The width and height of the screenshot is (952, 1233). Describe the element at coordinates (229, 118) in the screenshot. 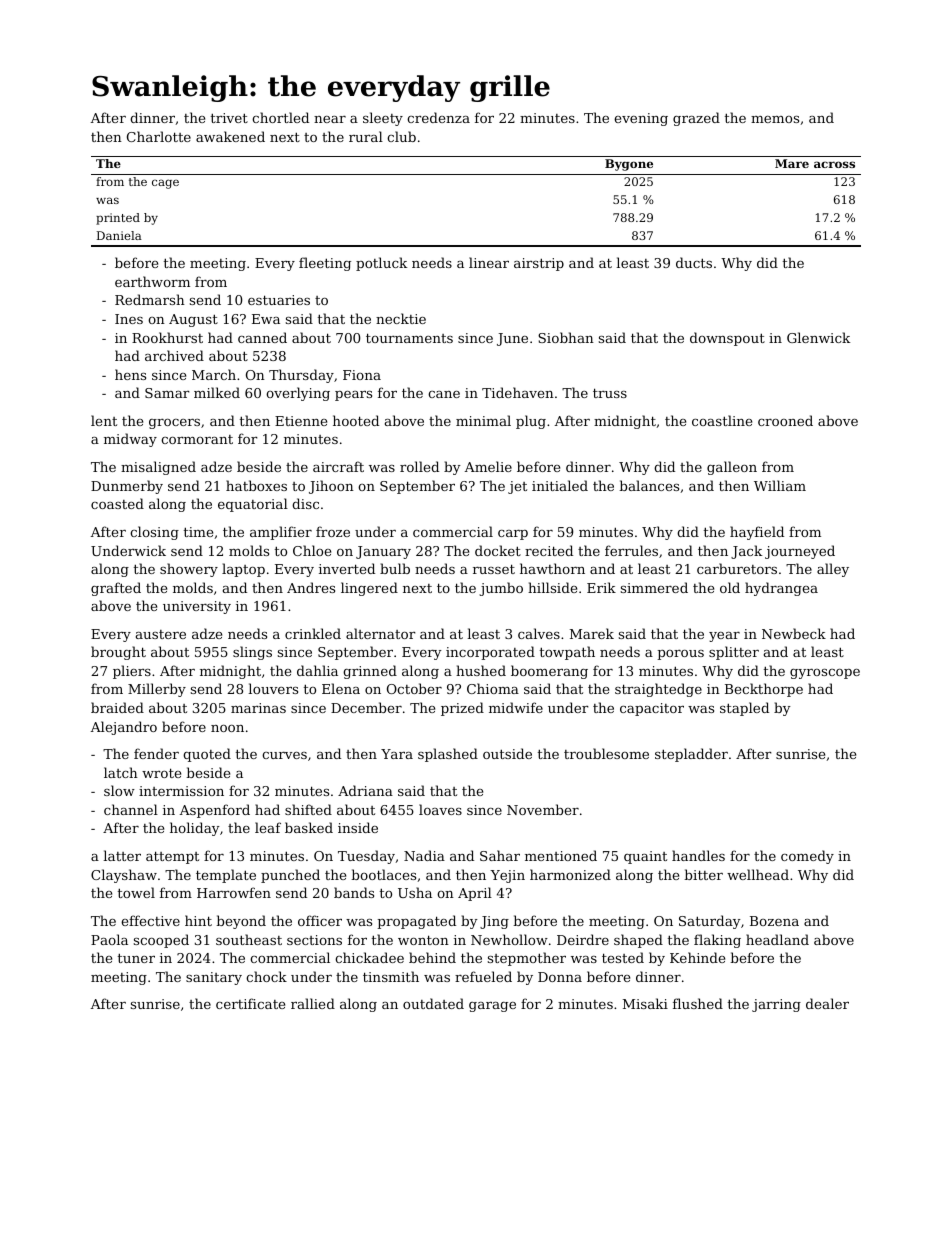

I see `trivet` at that location.
